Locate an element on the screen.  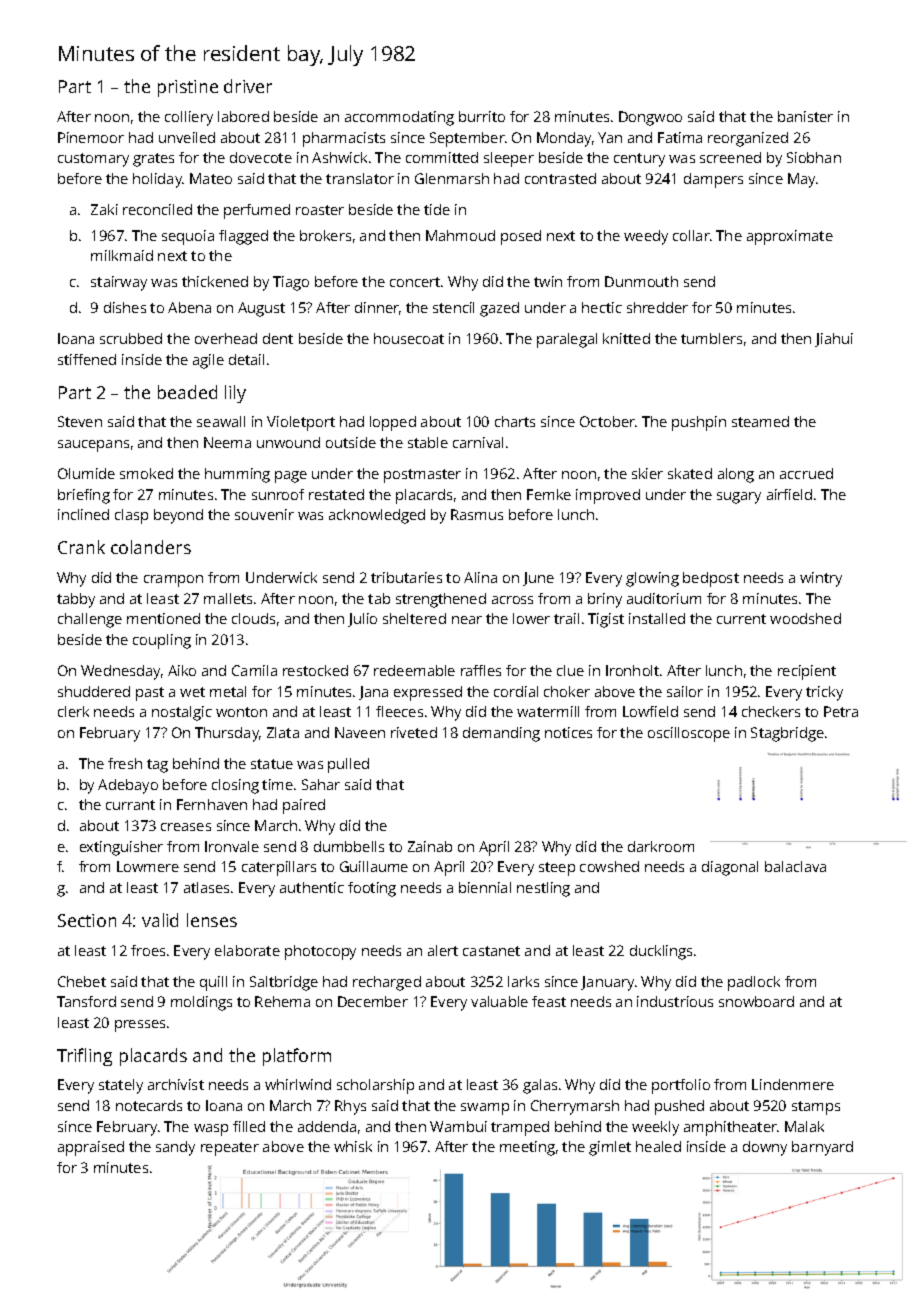
Camila is located at coordinates (254, 670).
